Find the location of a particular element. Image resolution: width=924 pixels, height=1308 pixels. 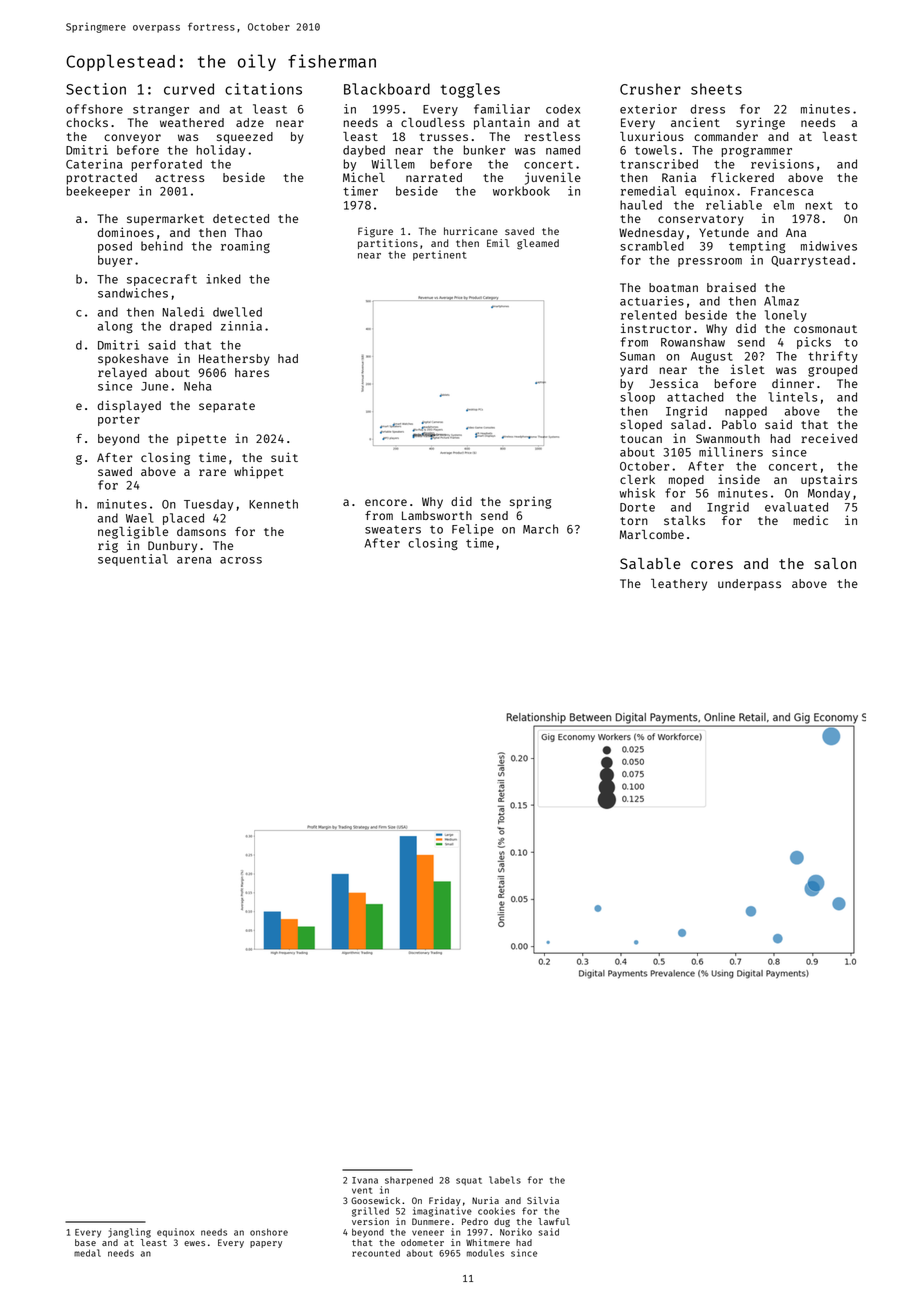

sharpened is located at coordinates (409, 1181).
